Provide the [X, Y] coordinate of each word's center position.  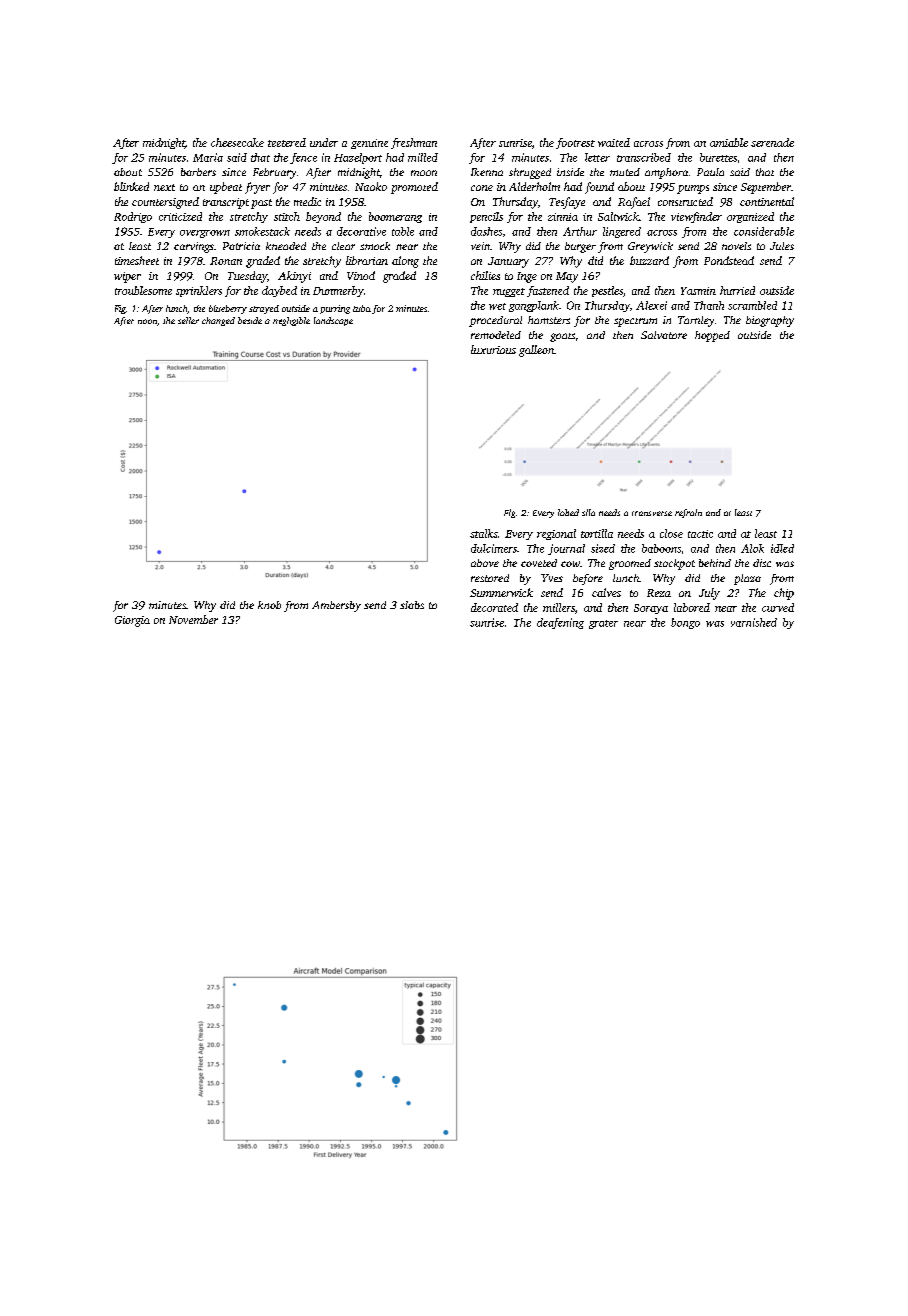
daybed [279, 291]
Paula [710, 172]
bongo [685, 623]
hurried [737, 290]
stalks [484, 533]
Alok [752, 548]
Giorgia [132, 621]
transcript [226, 203]
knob [269, 605]
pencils [486, 217]
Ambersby [336, 606]
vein [480, 246]
